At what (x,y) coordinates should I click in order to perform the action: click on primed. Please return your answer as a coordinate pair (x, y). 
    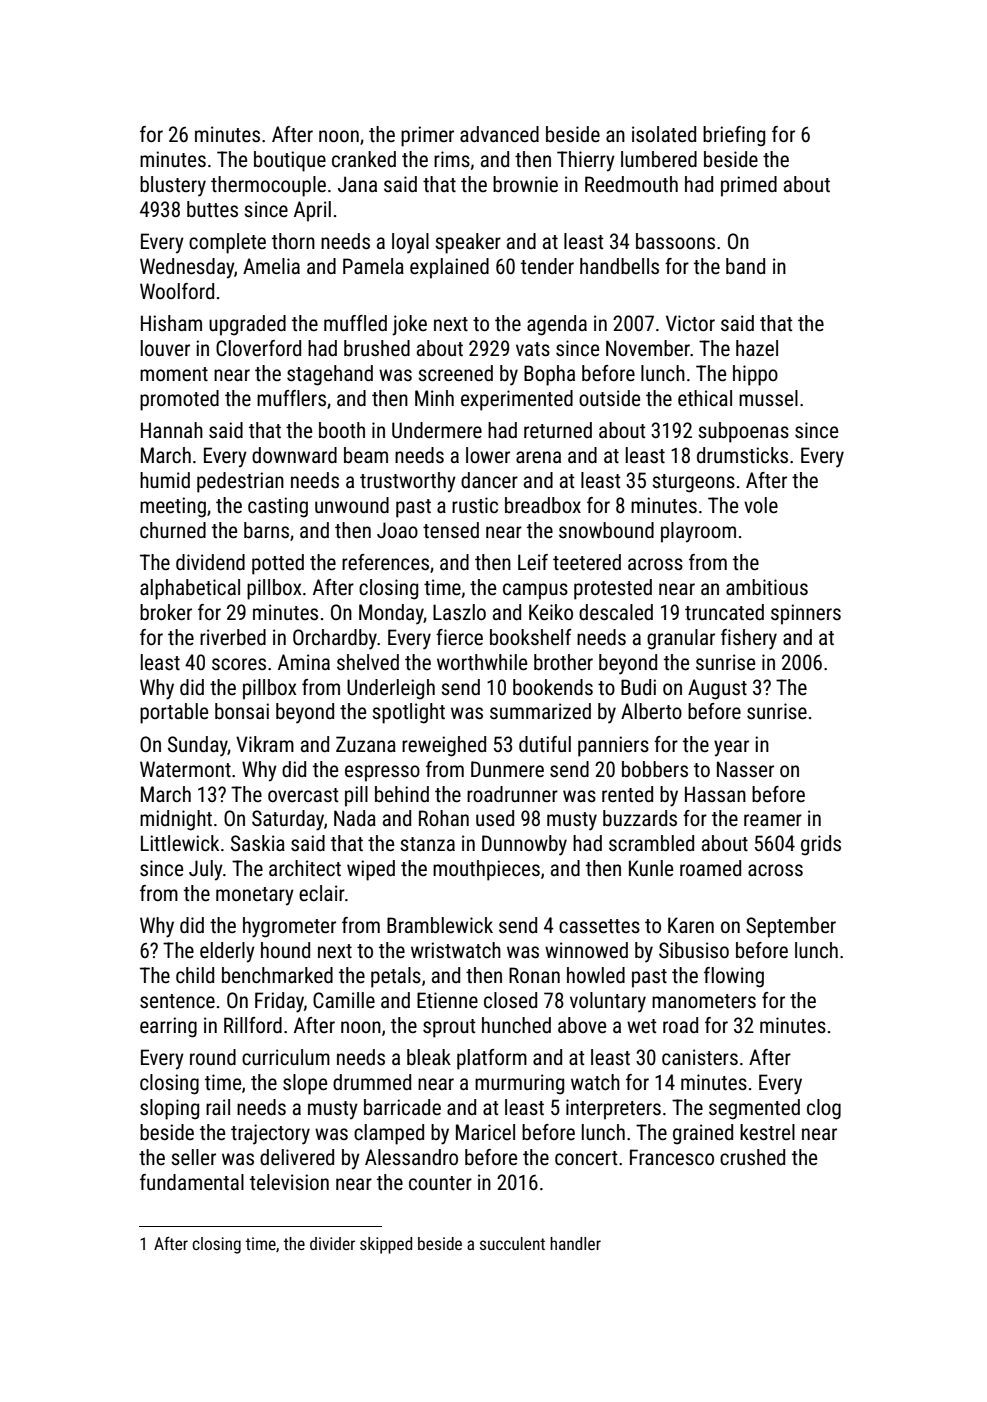
    Looking at the image, I should click on (749, 186).
